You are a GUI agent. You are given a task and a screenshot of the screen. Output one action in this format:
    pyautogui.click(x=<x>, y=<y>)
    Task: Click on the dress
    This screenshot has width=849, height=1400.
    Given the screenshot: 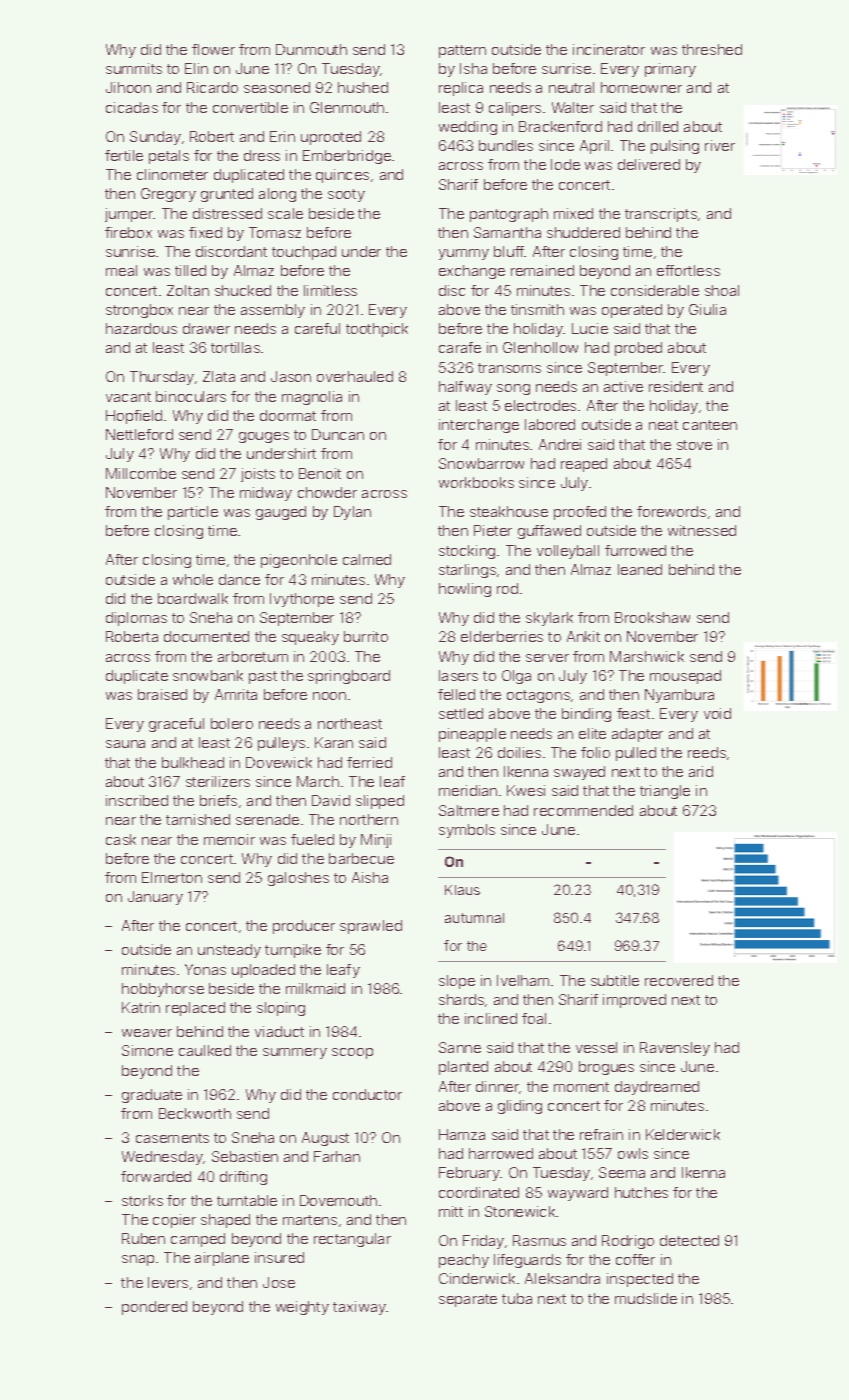 What is the action you would take?
    pyautogui.click(x=262, y=155)
